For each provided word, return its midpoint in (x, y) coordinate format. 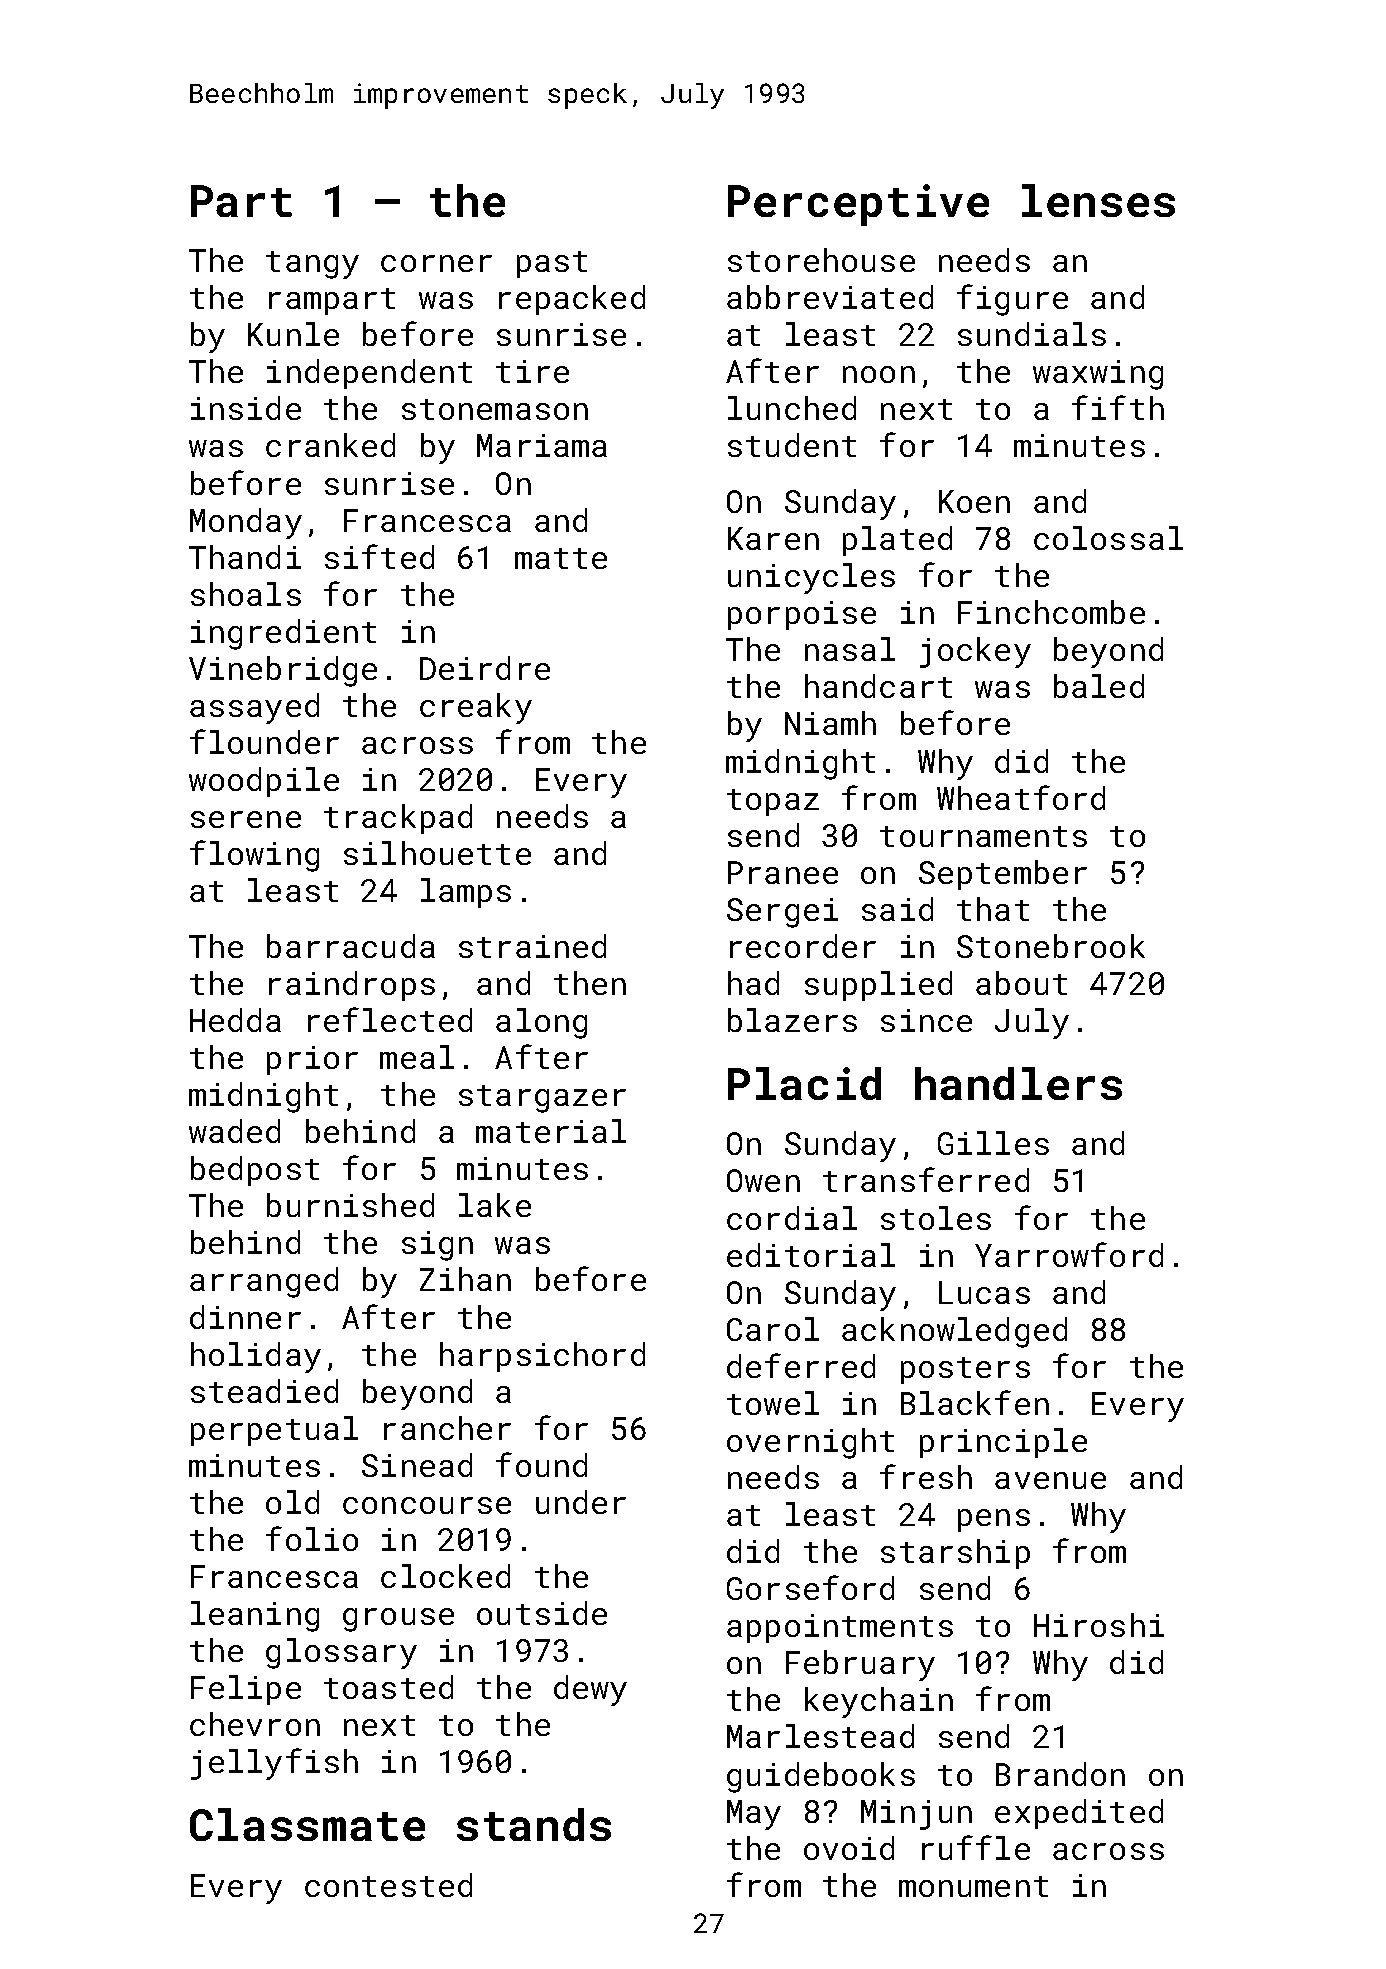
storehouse (821, 260)
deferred (801, 1365)
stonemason (495, 409)
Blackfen (975, 1402)
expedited (1079, 1814)
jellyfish (274, 1764)
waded (234, 1131)
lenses (1098, 200)
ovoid (849, 1848)
